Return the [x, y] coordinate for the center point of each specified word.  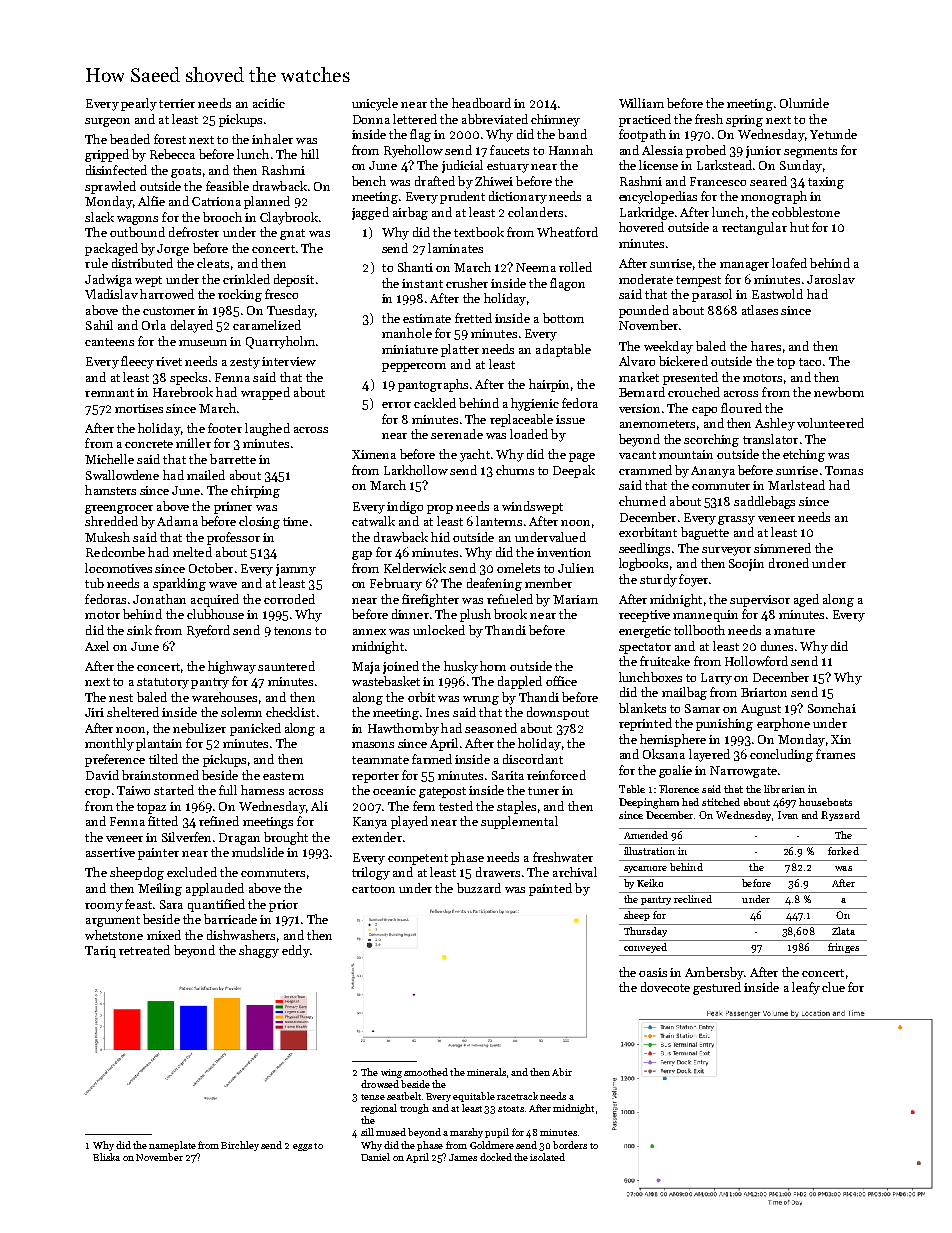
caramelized [267, 325]
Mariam [575, 599]
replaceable [521, 420]
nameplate [172, 1146]
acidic [269, 103]
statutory [163, 683]
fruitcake [665, 661]
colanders [535, 212]
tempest [698, 281]
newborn [839, 392]
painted [550, 889]
